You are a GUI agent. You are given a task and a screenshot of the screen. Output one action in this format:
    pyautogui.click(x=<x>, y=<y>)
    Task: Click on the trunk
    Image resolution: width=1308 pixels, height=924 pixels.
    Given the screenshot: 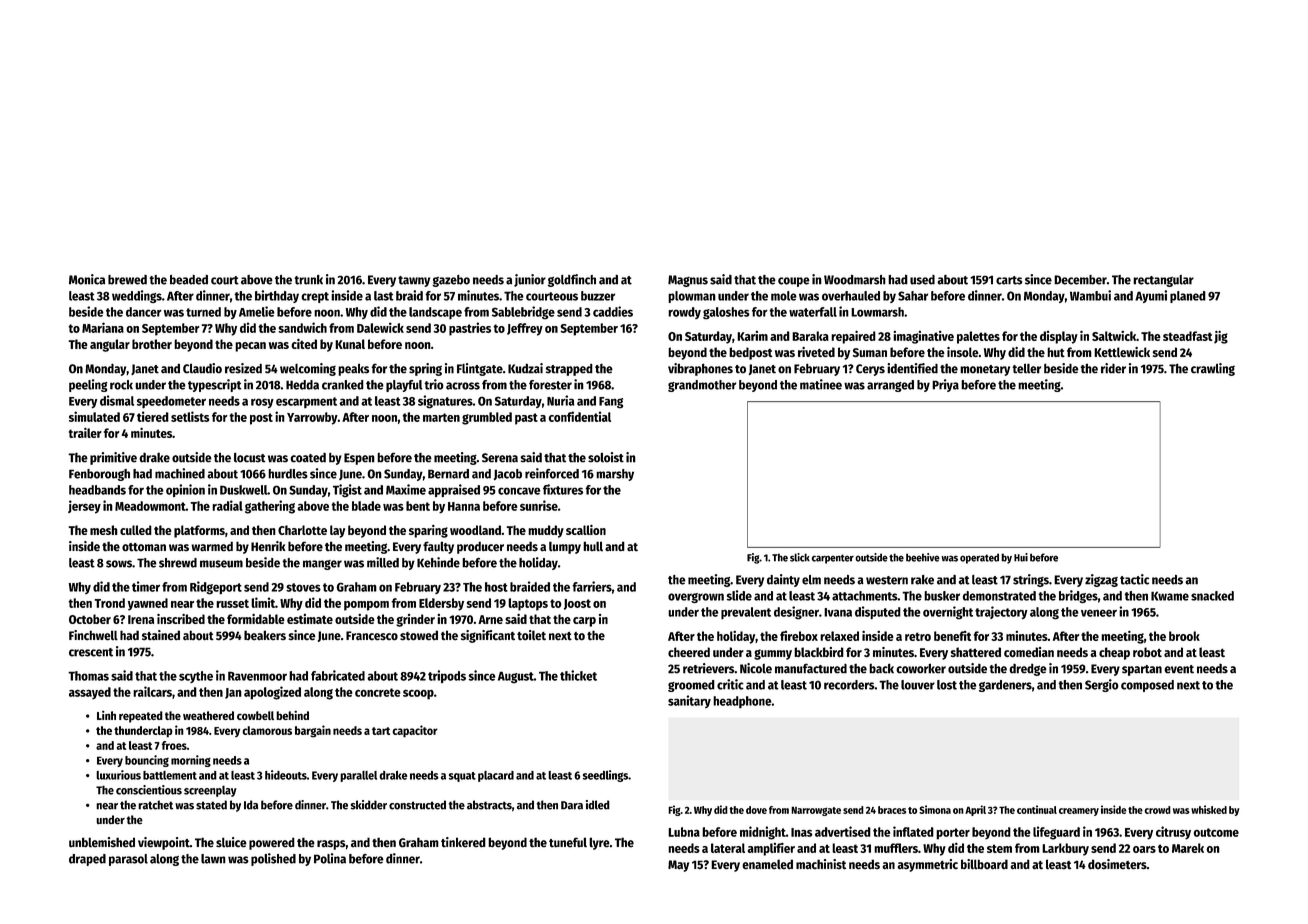 What is the action you would take?
    pyautogui.click(x=308, y=280)
